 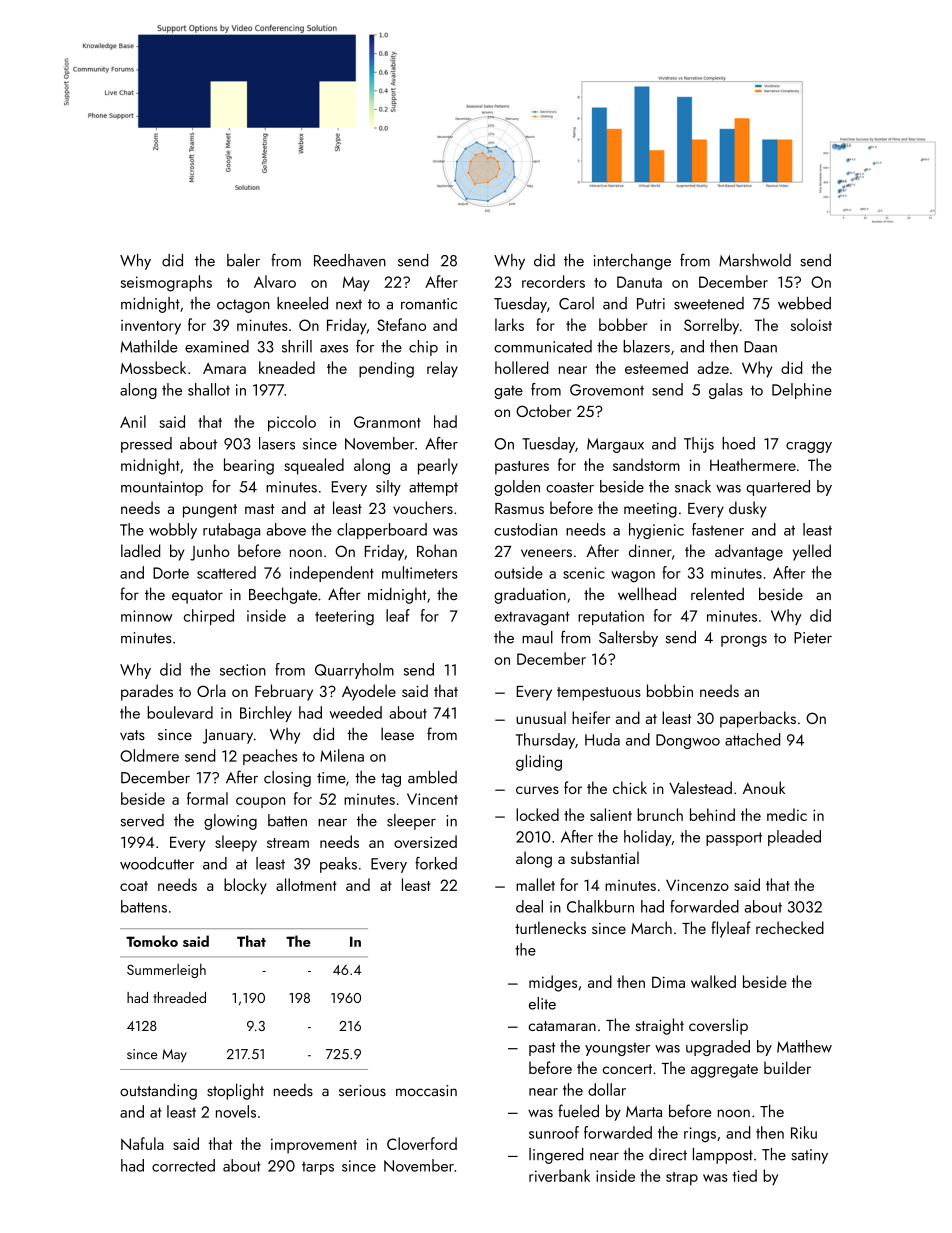 I want to click on interchange, so click(x=632, y=262).
